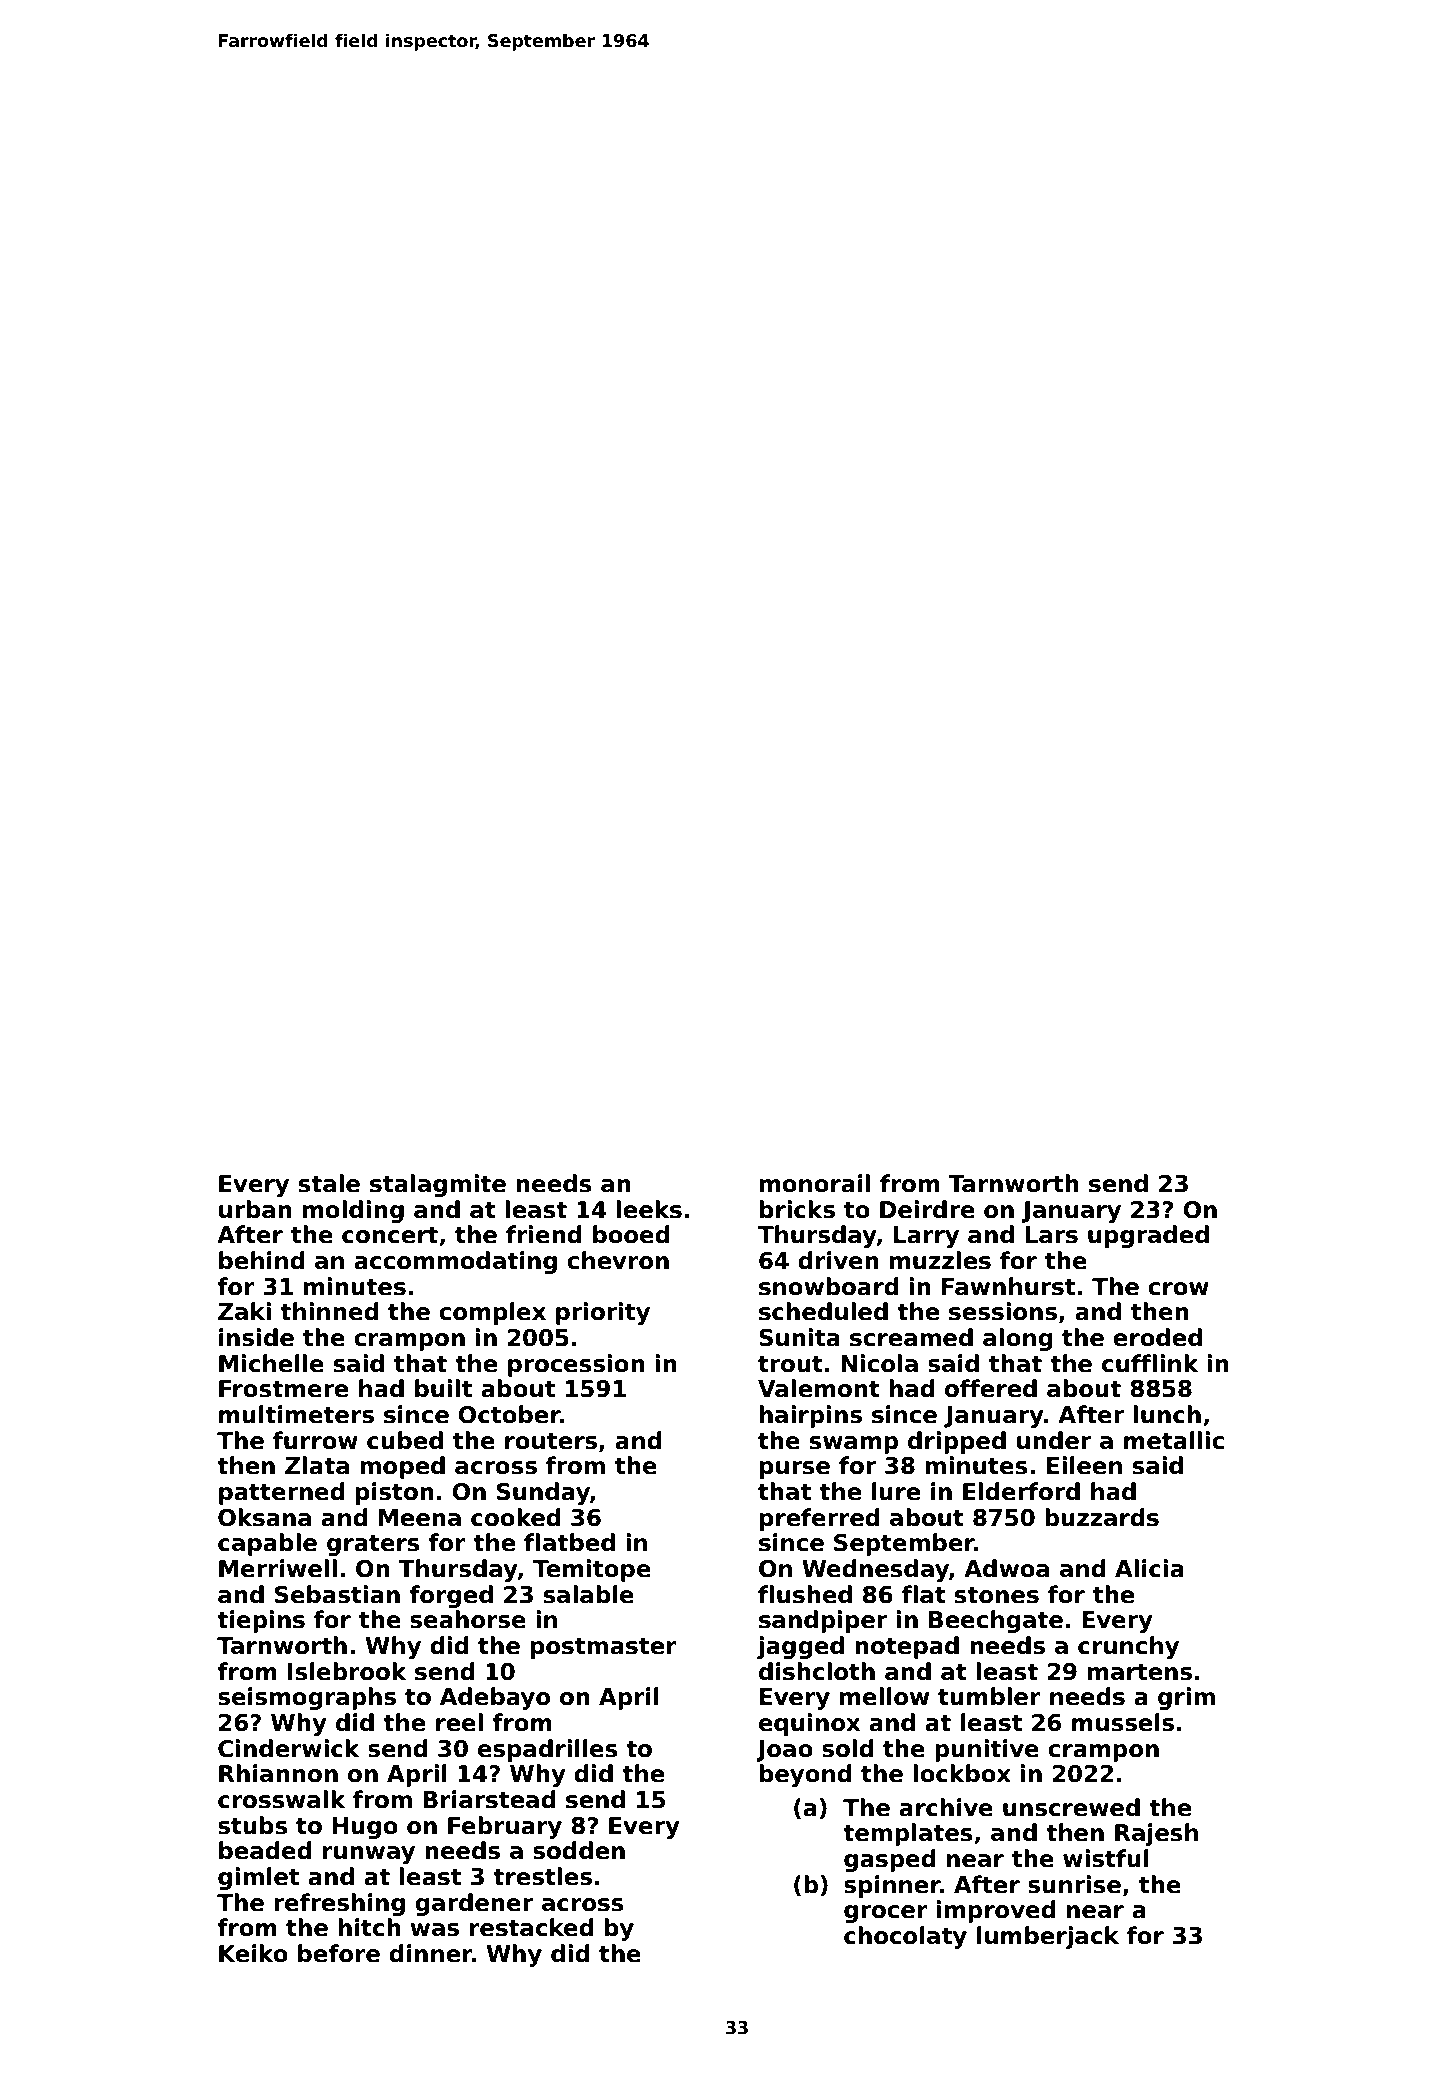 The height and width of the image is (2100, 1450). What do you see at coordinates (438, 1185) in the image?
I see `stalagmite` at bounding box center [438, 1185].
